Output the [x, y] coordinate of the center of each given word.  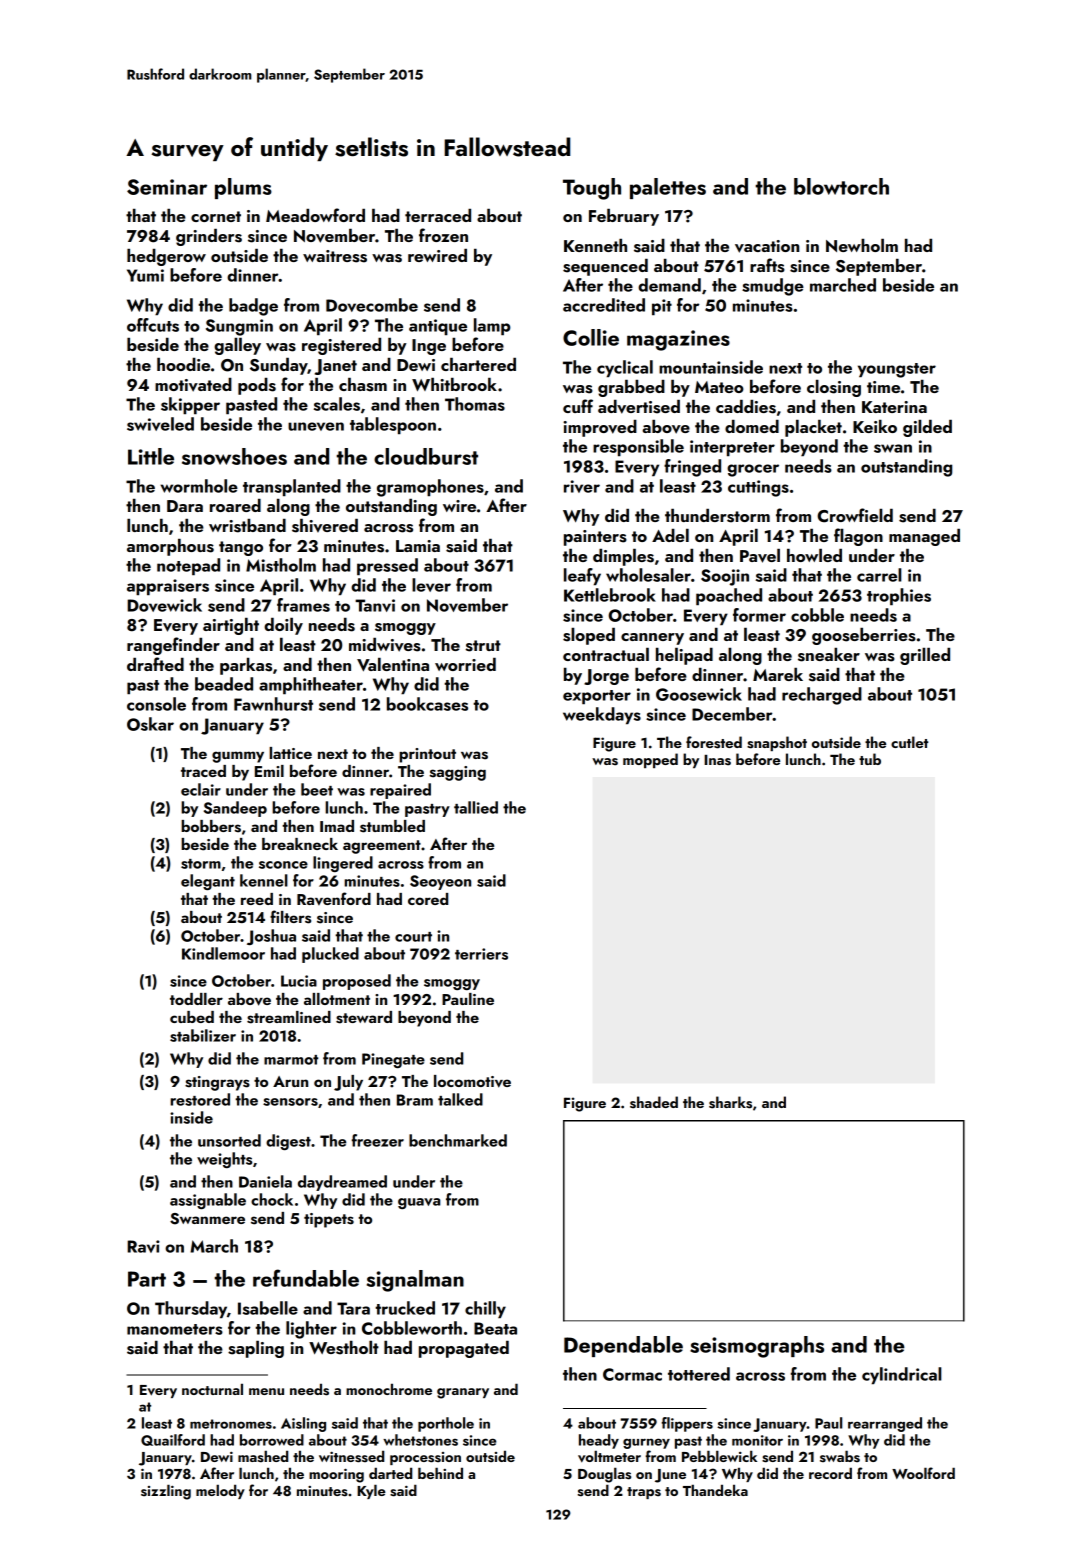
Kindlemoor [223, 953]
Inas [717, 760]
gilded [927, 428]
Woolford [923, 1473]
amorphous [170, 547]
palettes [668, 188]
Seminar [167, 187]
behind [440, 1473]
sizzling [166, 1492]
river [582, 486]
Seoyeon [440, 882]
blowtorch [841, 186]
